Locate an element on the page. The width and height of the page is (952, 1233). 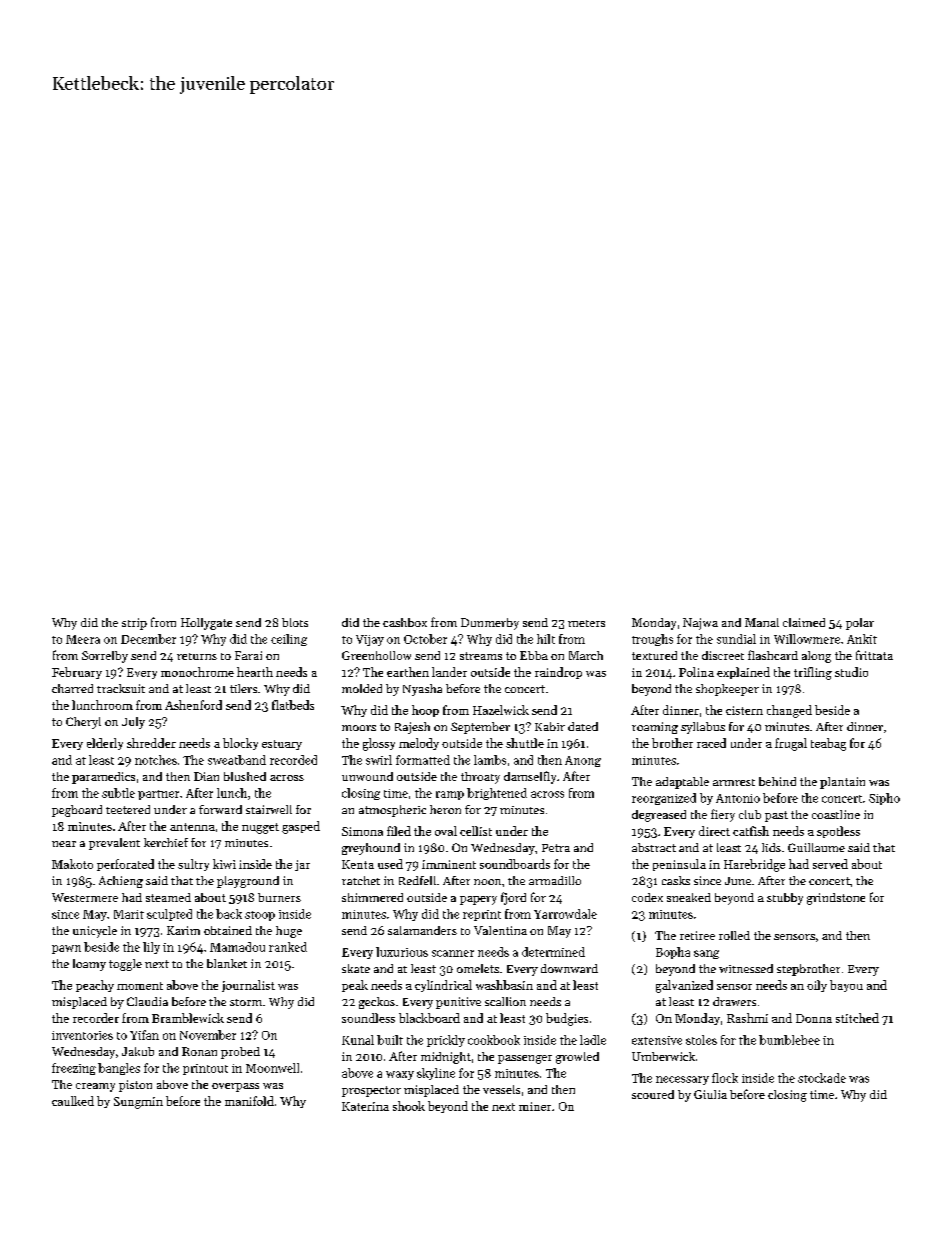
cashbox is located at coordinates (405, 622).
